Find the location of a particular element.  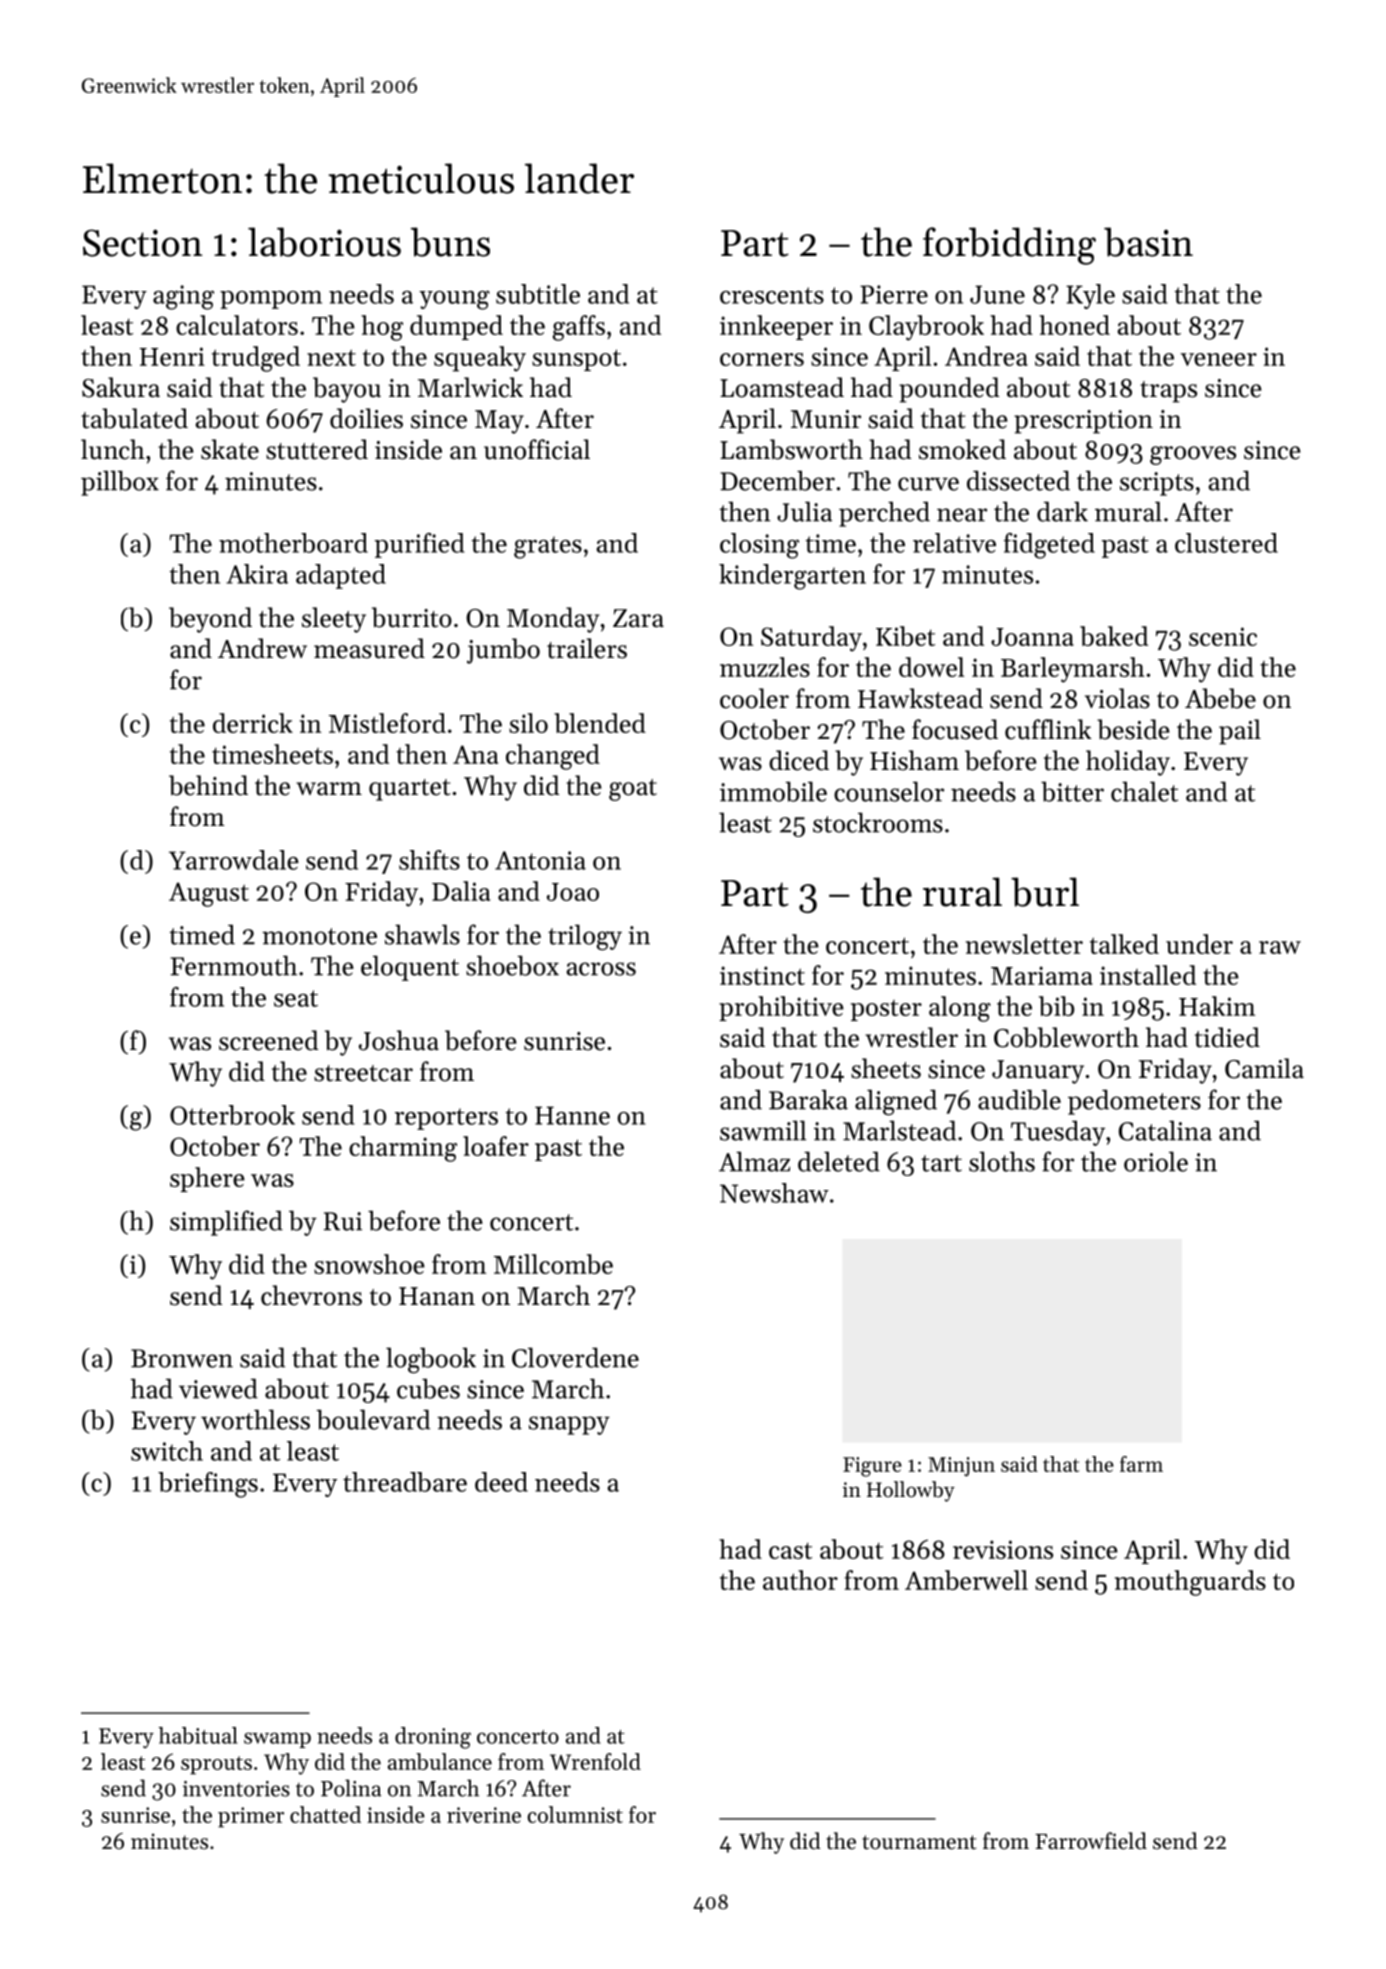

holiday is located at coordinates (1128, 763).
